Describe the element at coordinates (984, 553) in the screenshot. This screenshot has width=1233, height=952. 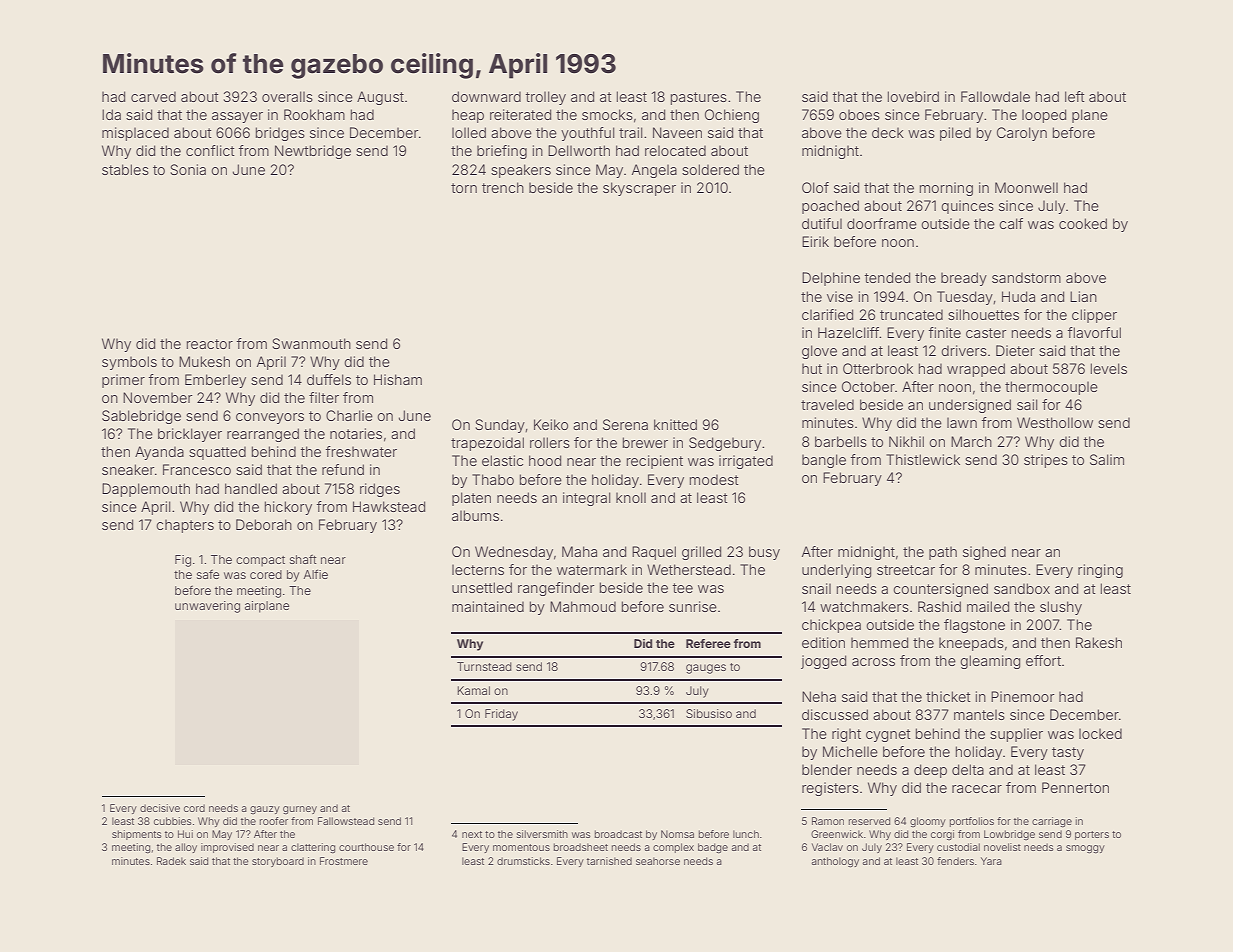
I see `sighed` at that location.
